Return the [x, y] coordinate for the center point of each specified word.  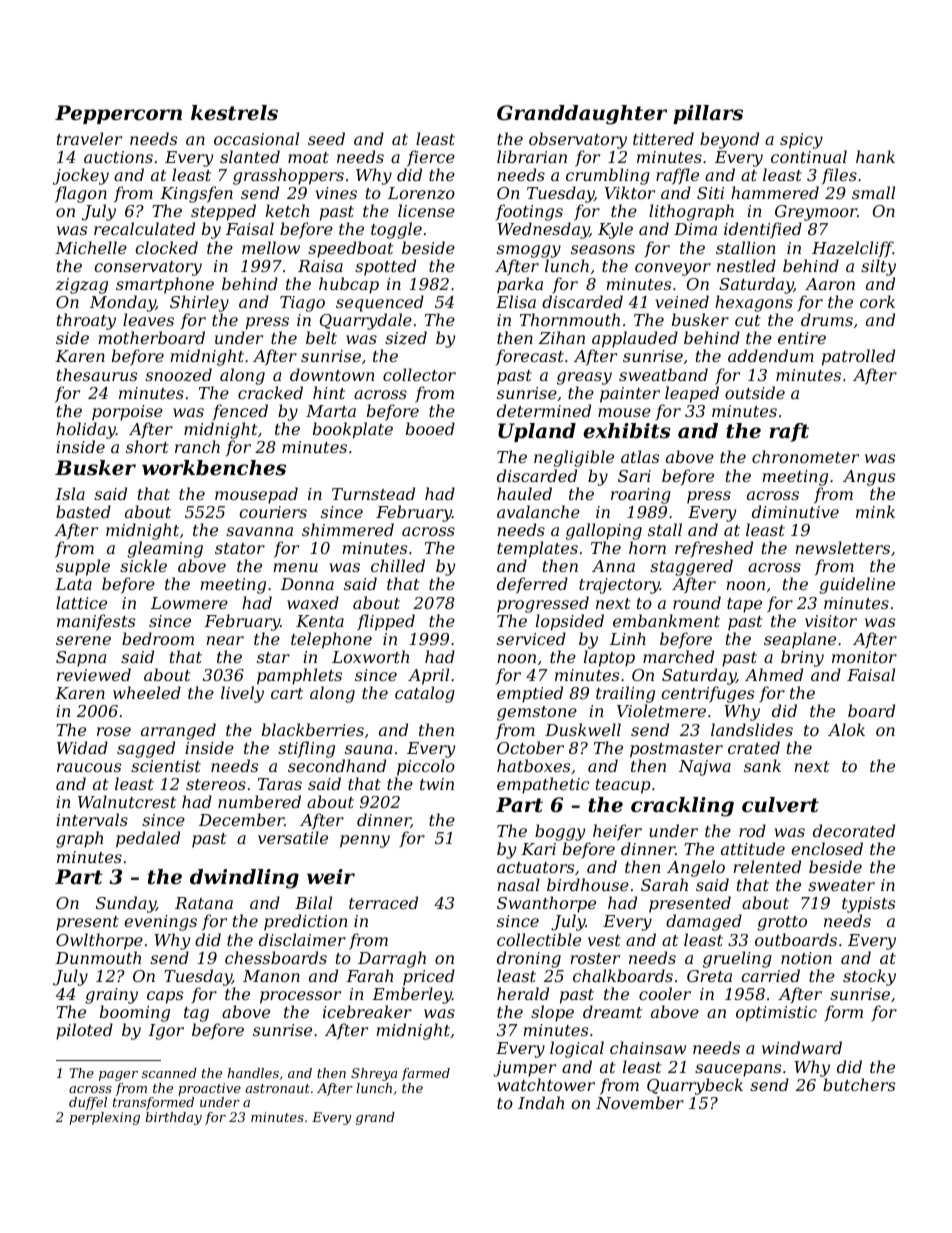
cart [287, 693]
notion [806, 958]
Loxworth [370, 656]
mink [875, 511]
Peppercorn [118, 114]
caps [165, 997]
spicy [801, 141]
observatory [578, 140]
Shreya [374, 1074]
